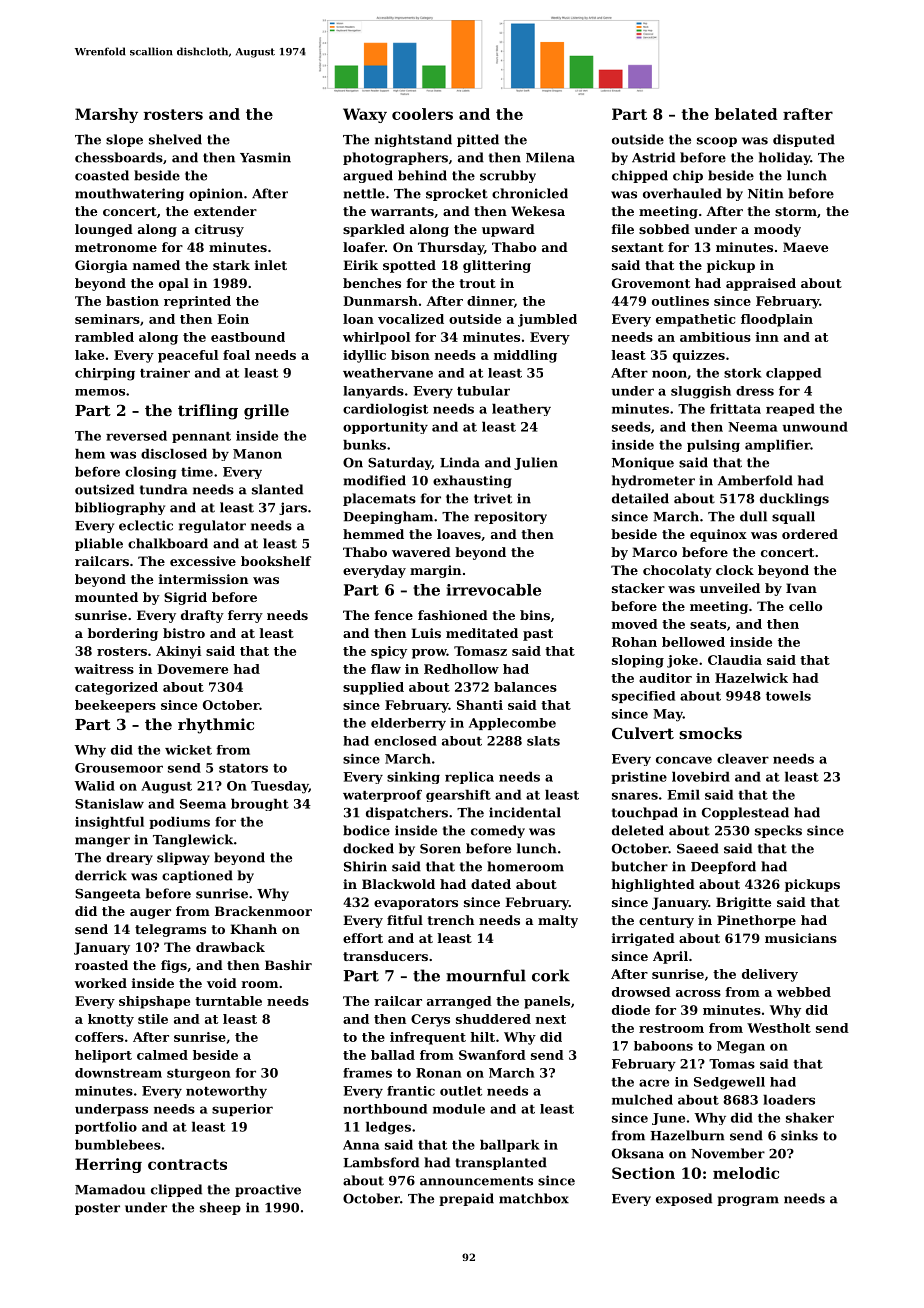 Image resolution: width=924 pixels, height=1308 pixels. What do you see at coordinates (653, 157) in the screenshot?
I see `Astrid` at bounding box center [653, 157].
